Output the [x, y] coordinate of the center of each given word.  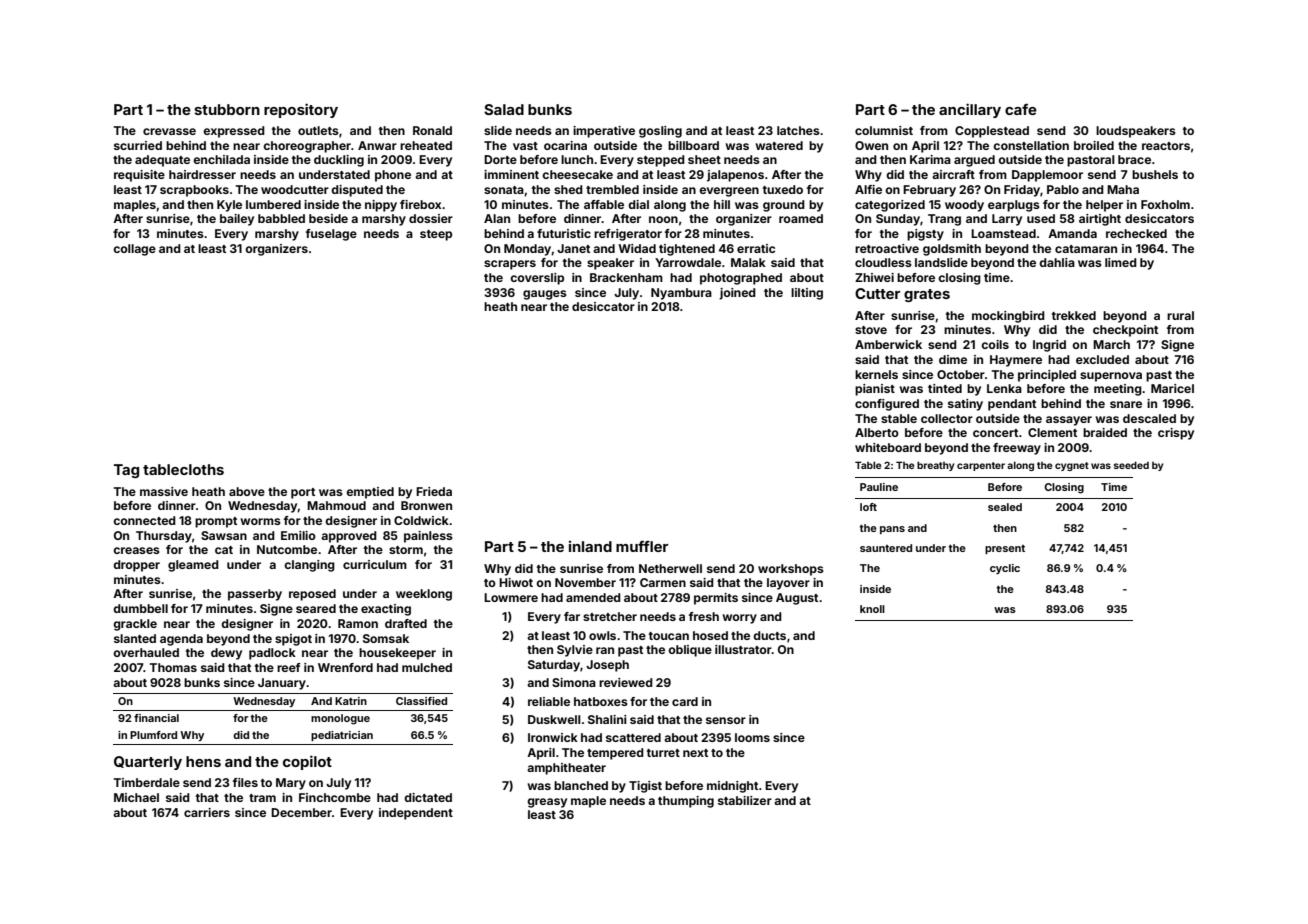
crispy [1176, 434]
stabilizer [745, 800]
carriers [207, 812]
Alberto [877, 432]
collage [134, 250]
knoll [872, 609]
